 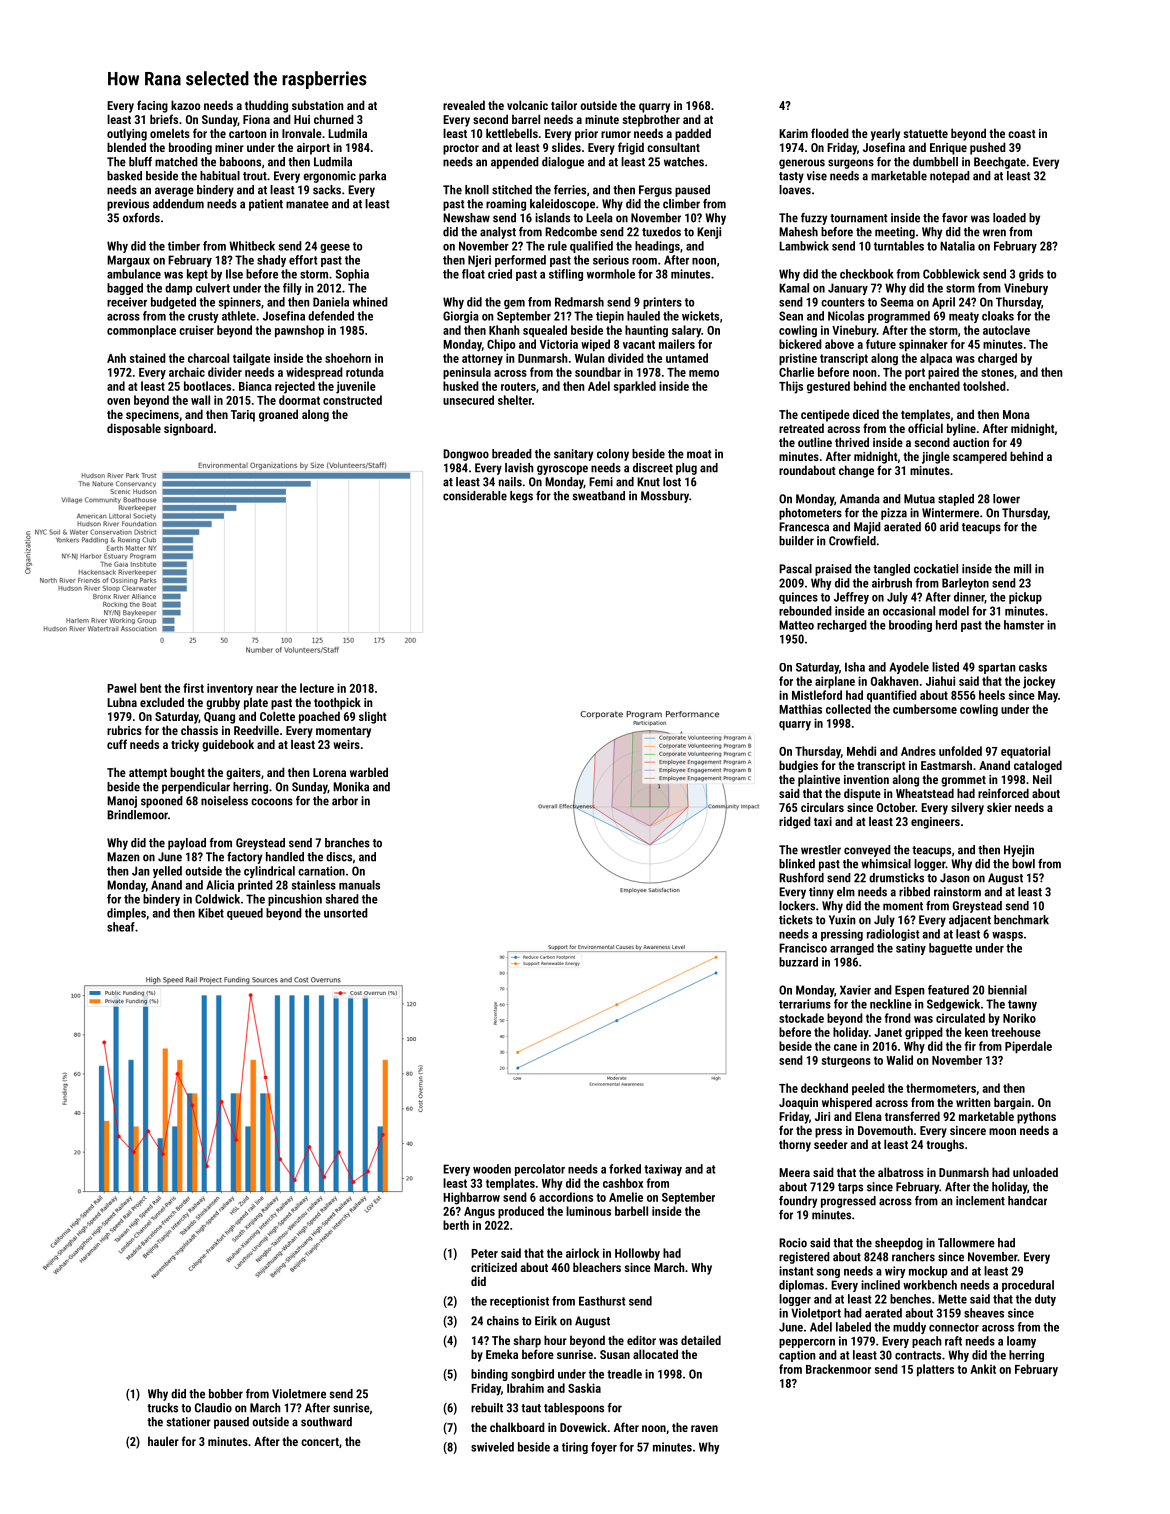 I want to click on autoclave, so click(x=1006, y=330).
